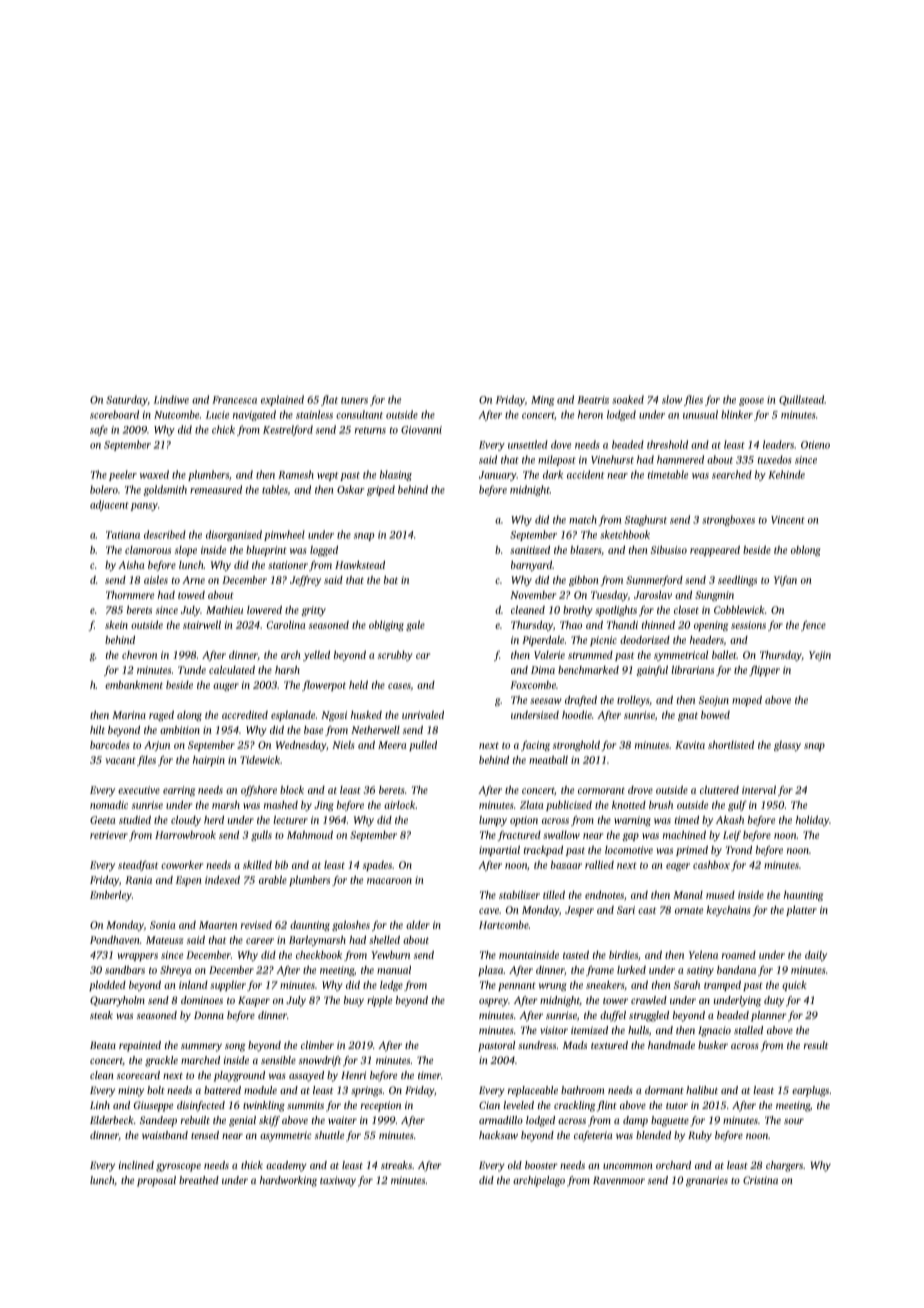  I want to click on held, so click(358, 685).
